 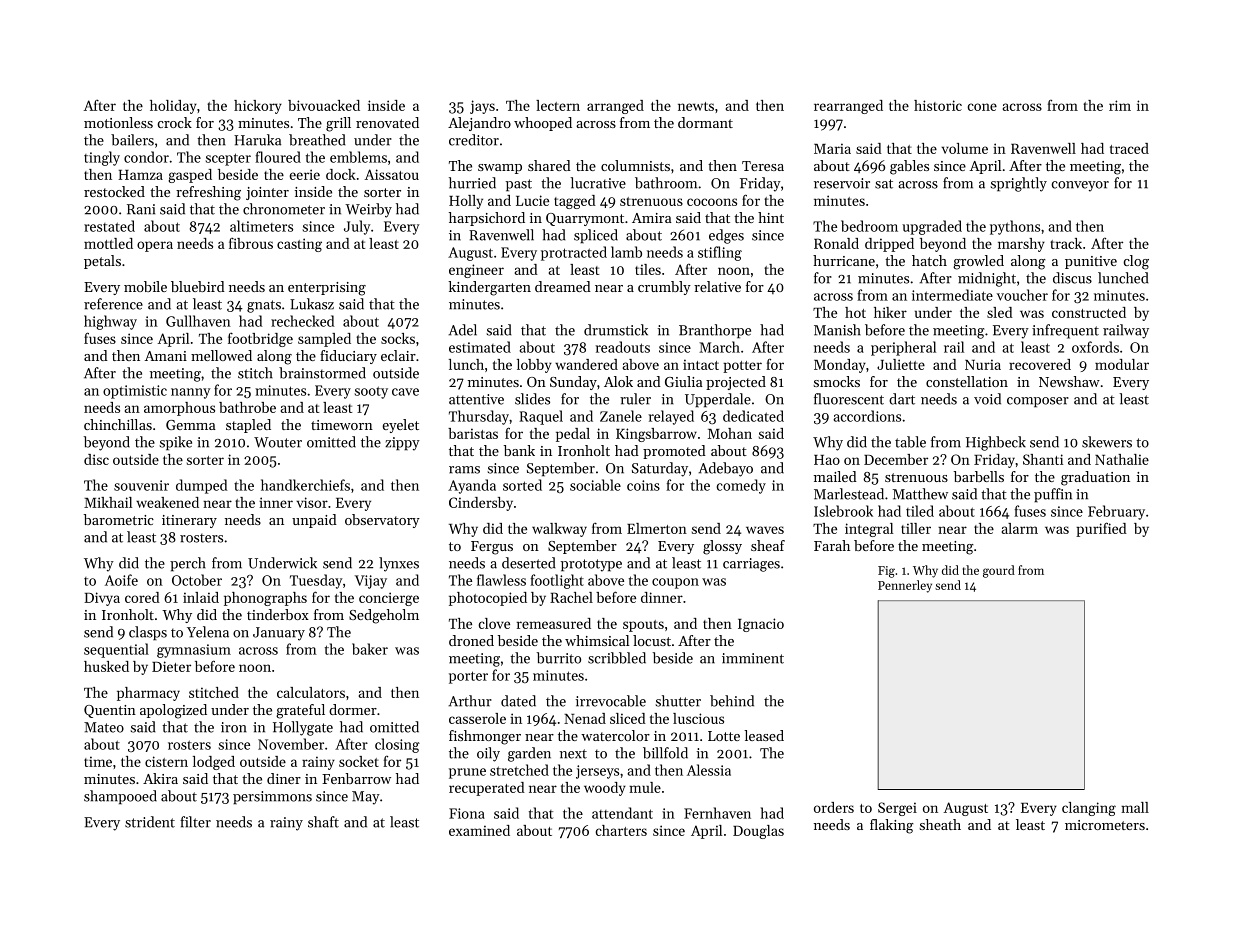 What do you see at coordinates (758, 832) in the screenshot?
I see `Douglas` at bounding box center [758, 832].
